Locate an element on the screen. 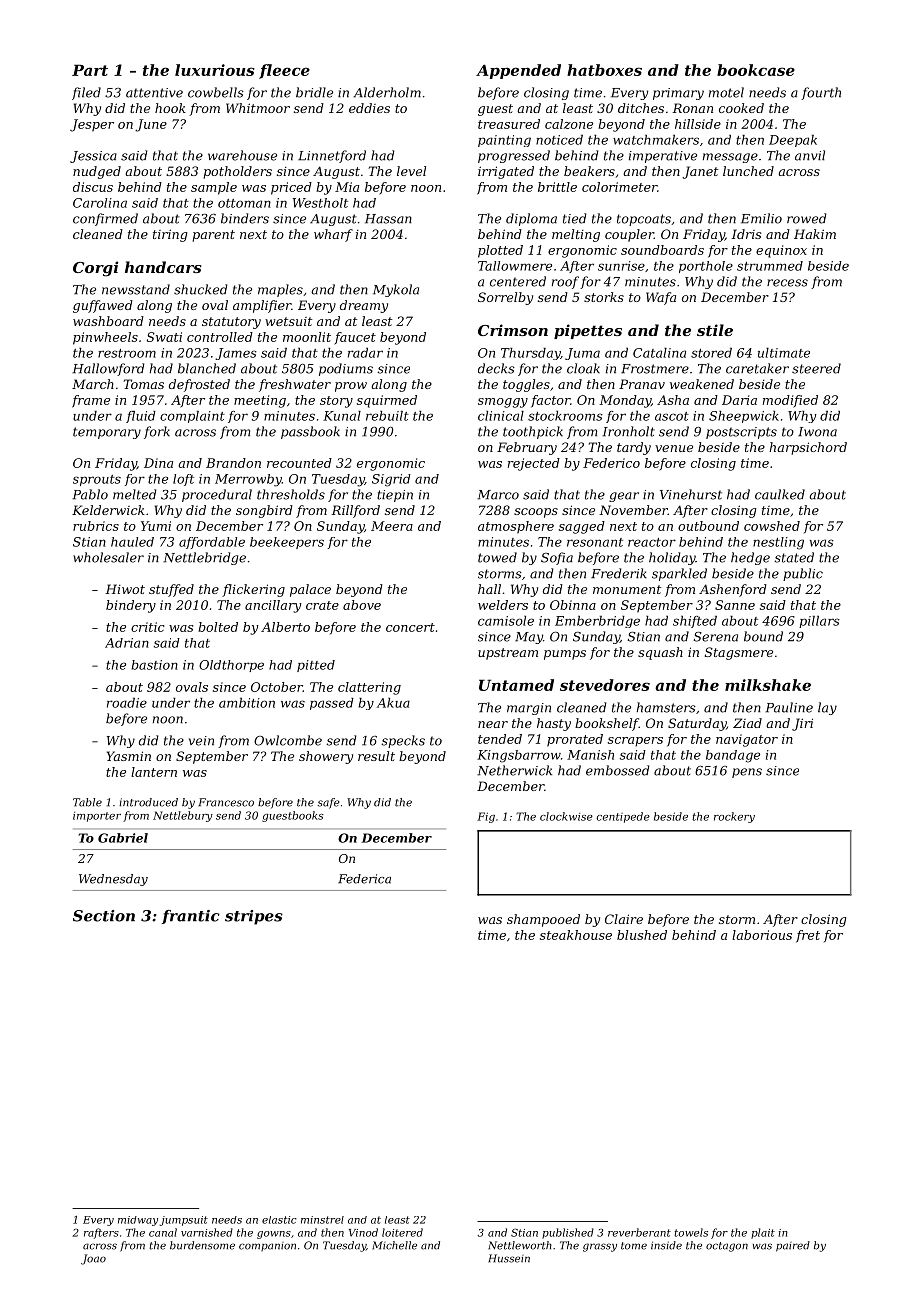  Joao is located at coordinates (93, 1259).
